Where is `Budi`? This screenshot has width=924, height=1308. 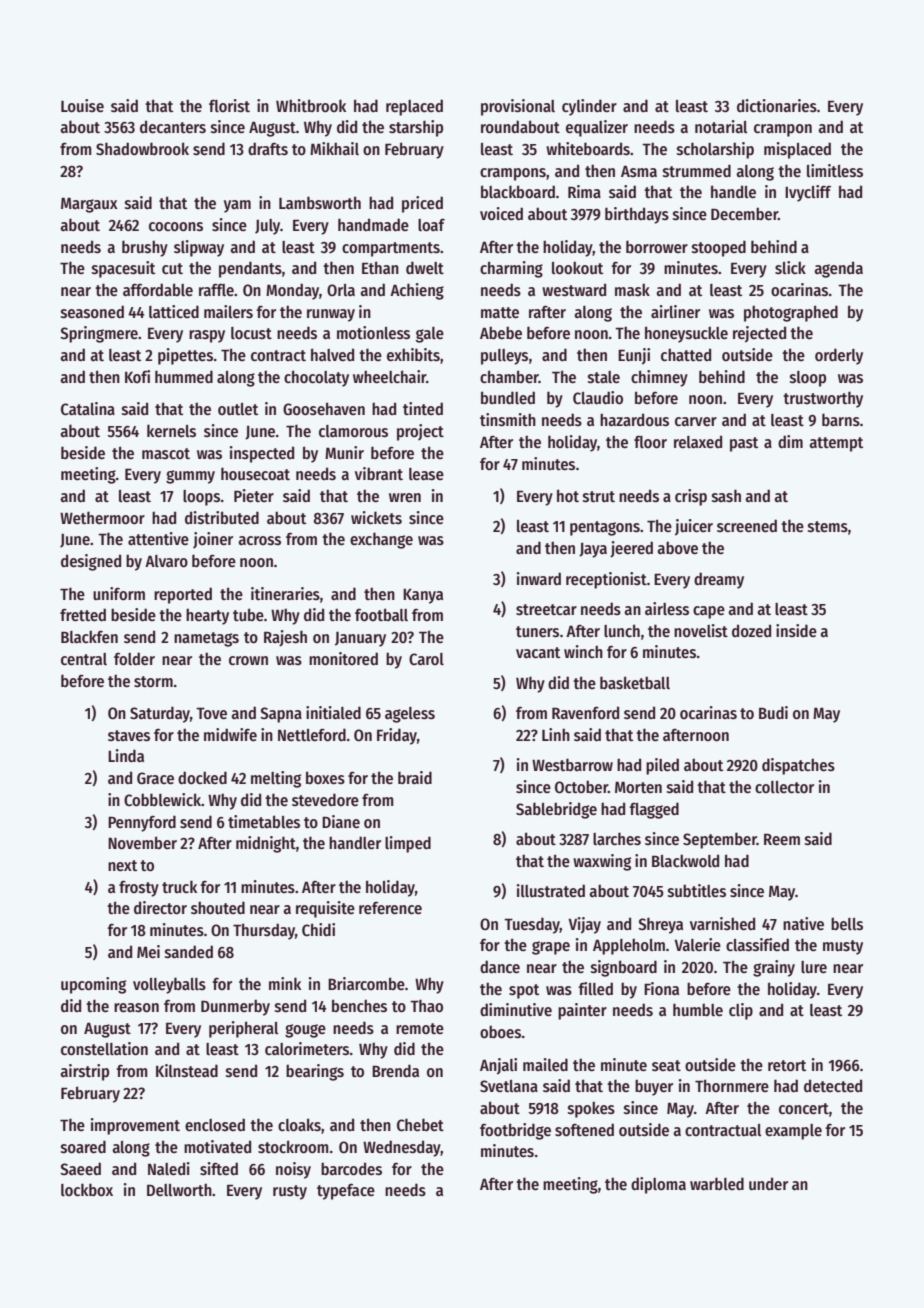
Budi is located at coordinates (773, 712).
